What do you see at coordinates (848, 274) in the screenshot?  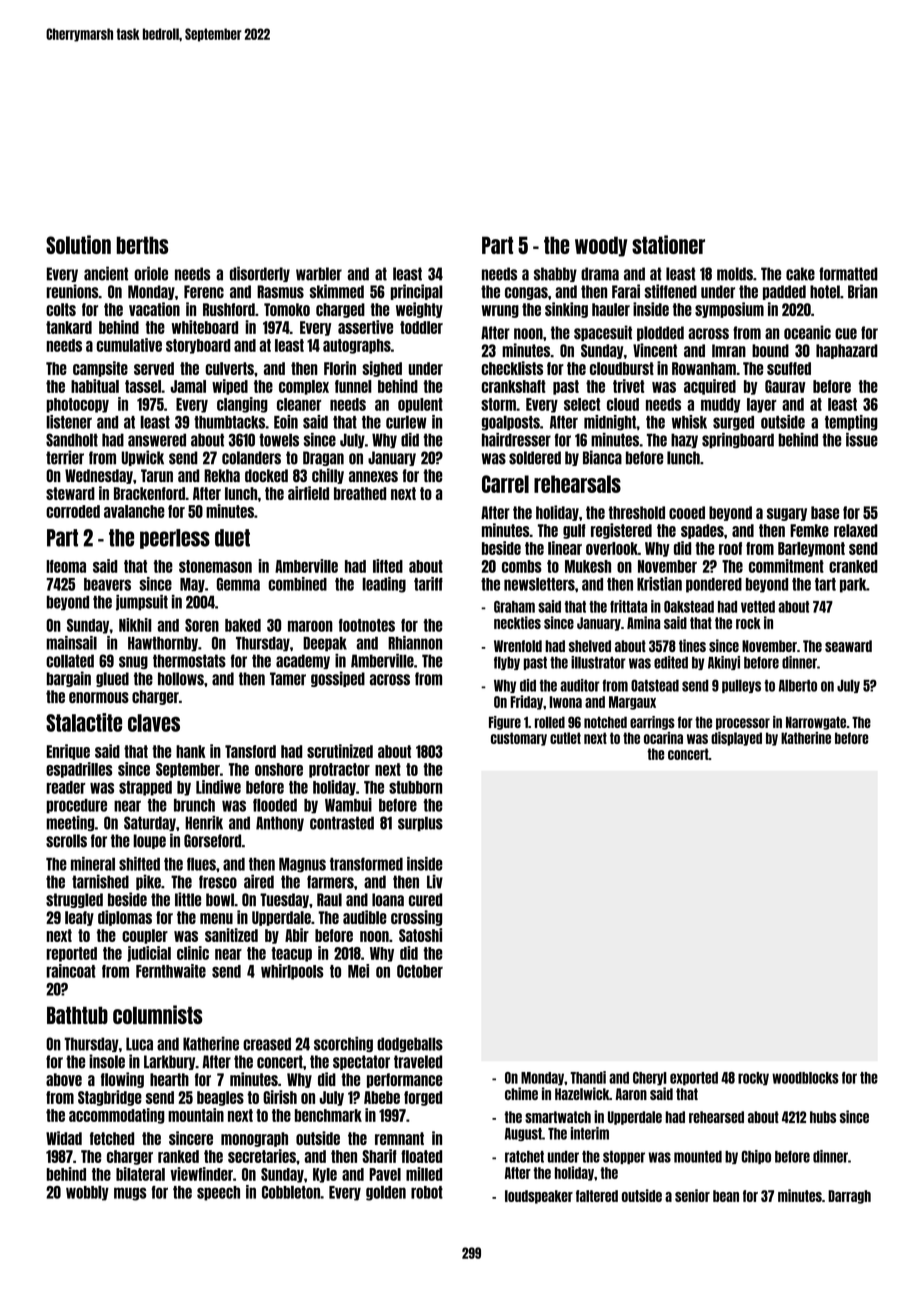 I see `formatted` at bounding box center [848, 274].
